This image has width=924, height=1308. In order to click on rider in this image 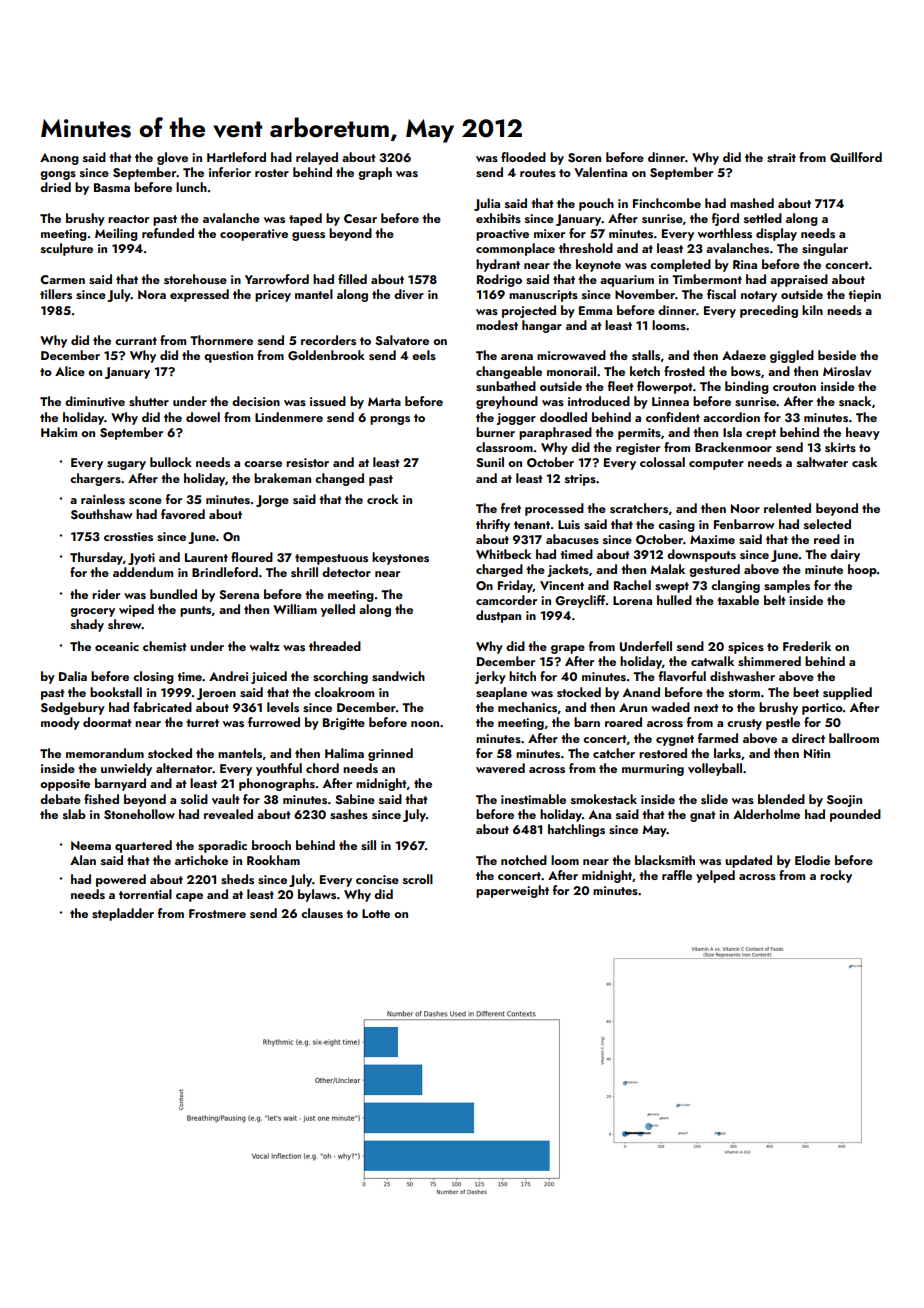, I will do `click(106, 594)`.
